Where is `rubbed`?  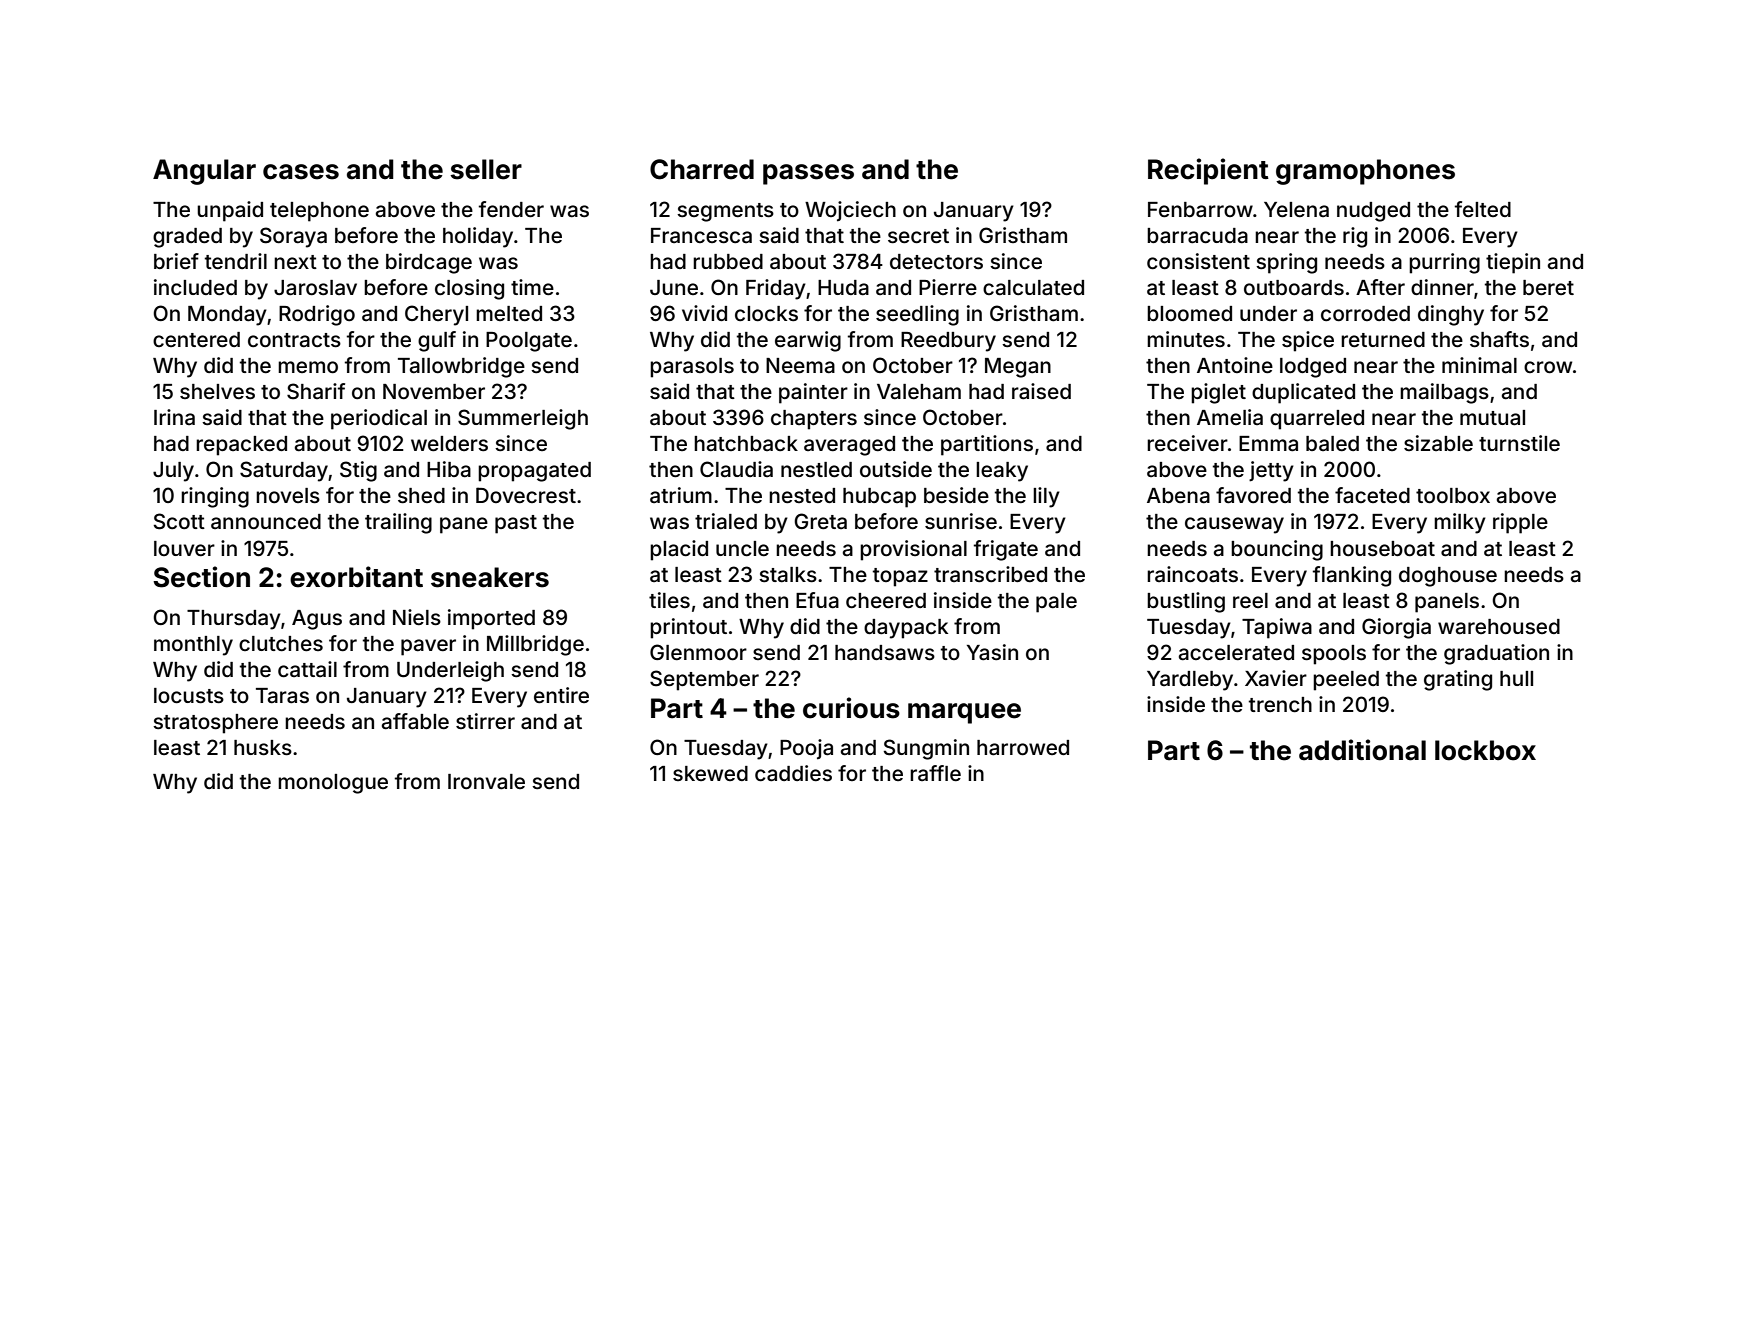
rubbed is located at coordinates (728, 261).
